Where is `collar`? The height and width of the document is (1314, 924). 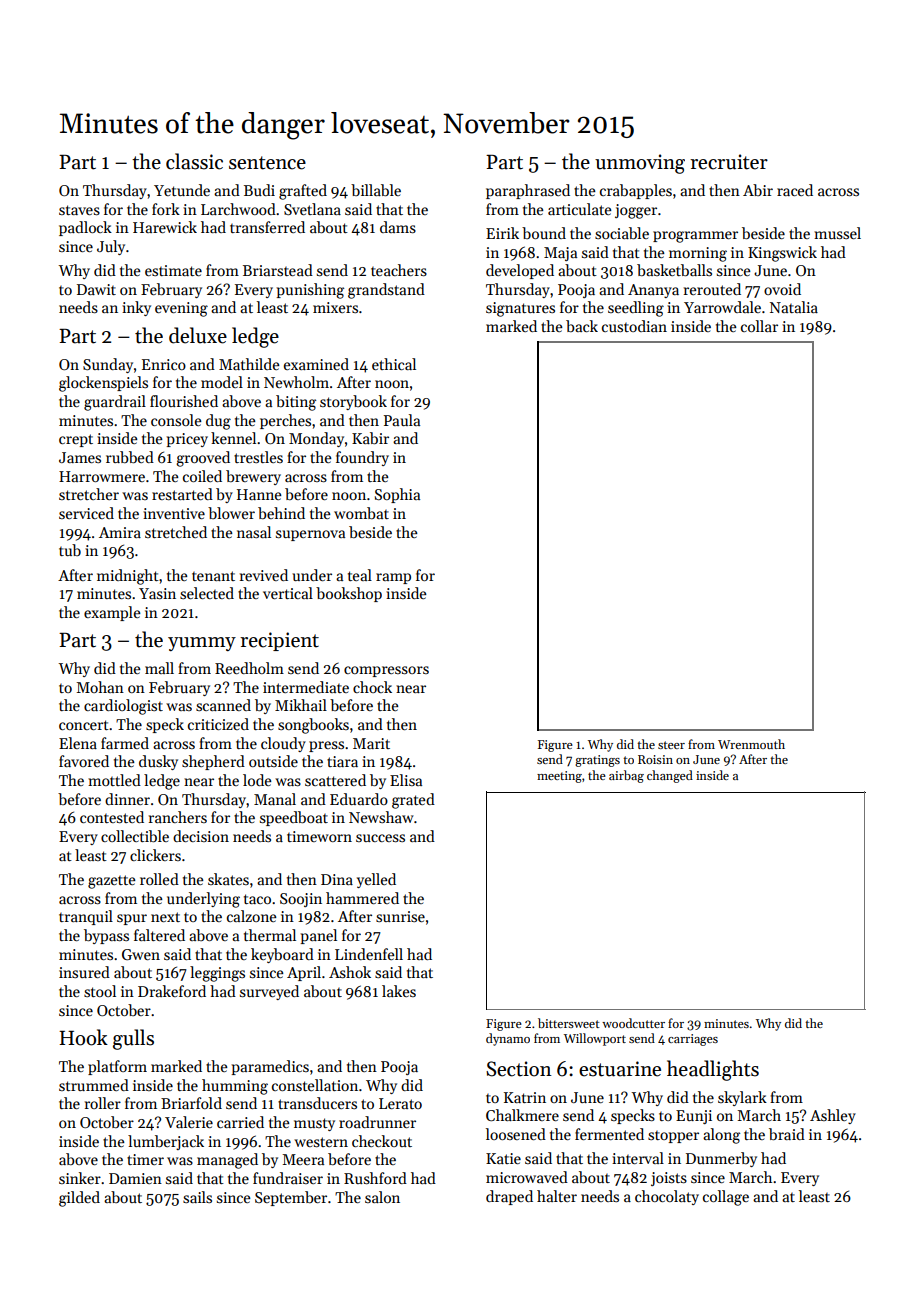
collar is located at coordinates (759, 326).
